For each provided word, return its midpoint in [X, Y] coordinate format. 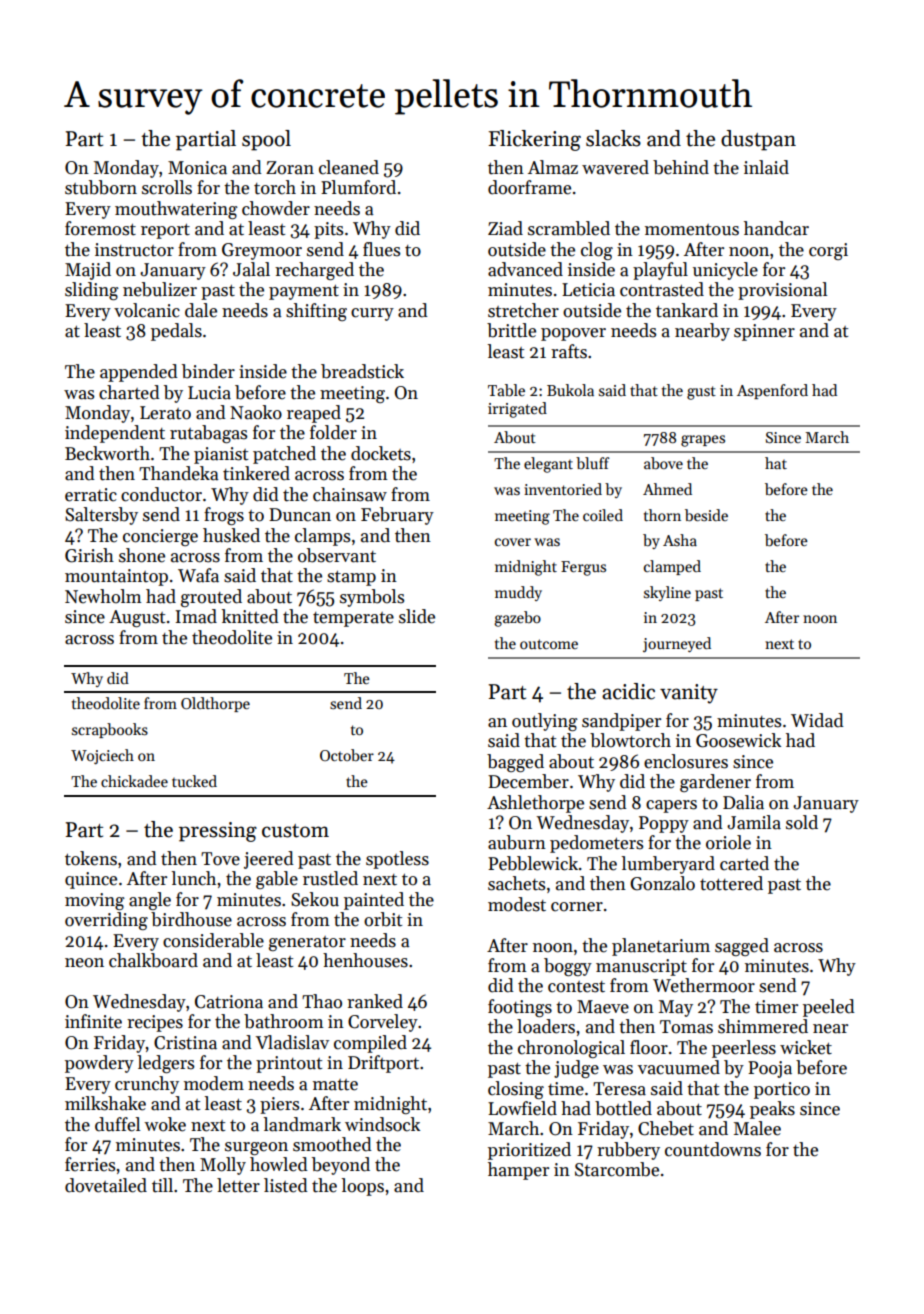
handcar [776, 228]
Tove [220, 859]
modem [214, 1083]
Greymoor [262, 251]
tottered [731, 883]
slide [417, 616]
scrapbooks [110, 730]
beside [706, 515]
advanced [525, 269]
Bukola [570, 390]
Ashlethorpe [535, 804]
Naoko [256, 412]
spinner [764, 332]
